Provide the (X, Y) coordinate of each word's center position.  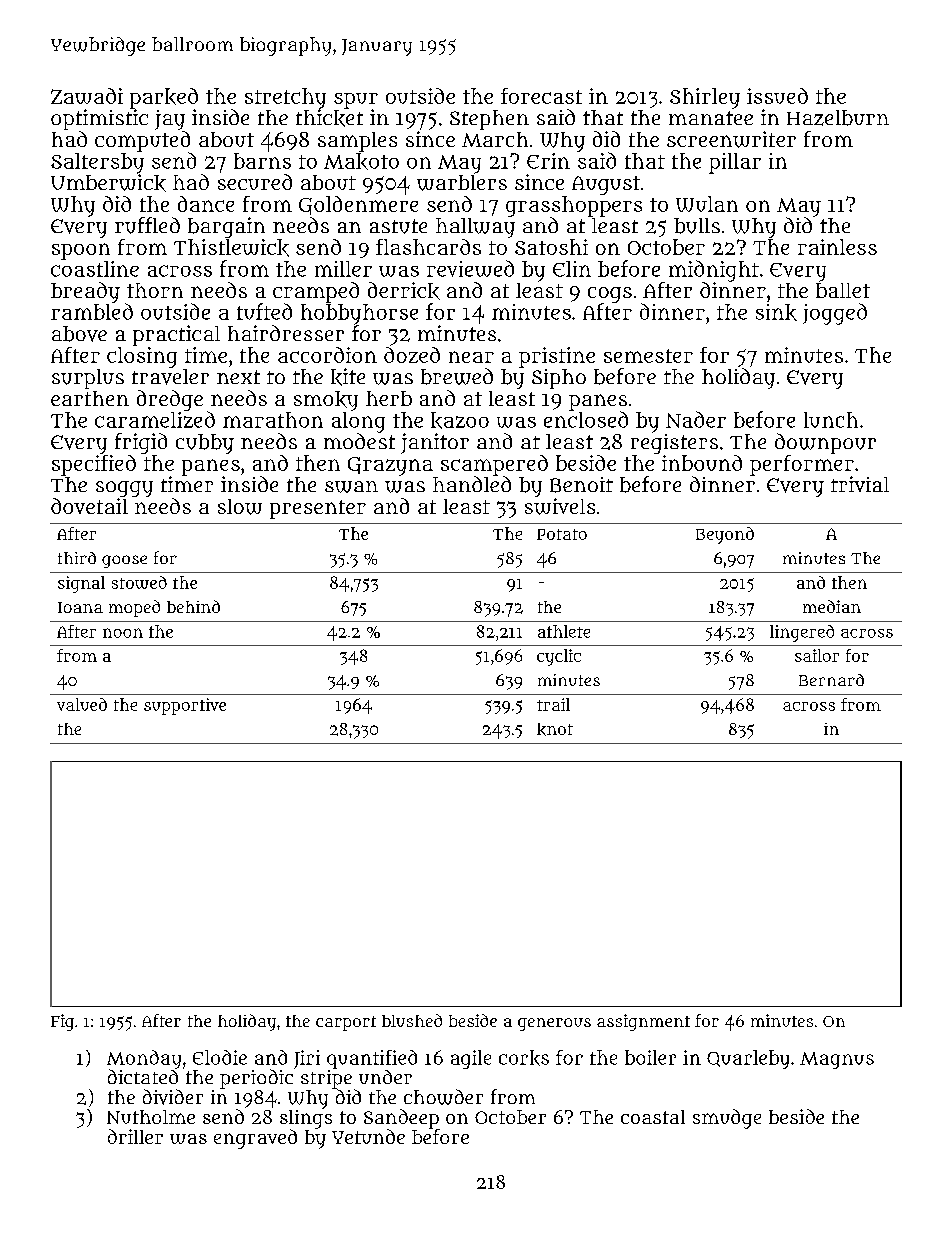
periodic (256, 1079)
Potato (562, 534)
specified (94, 465)
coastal (653, 1117)
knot (555, 729)
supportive (185, 706)
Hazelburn (838, 118)
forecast (541, 96)
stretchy (285, 98)
